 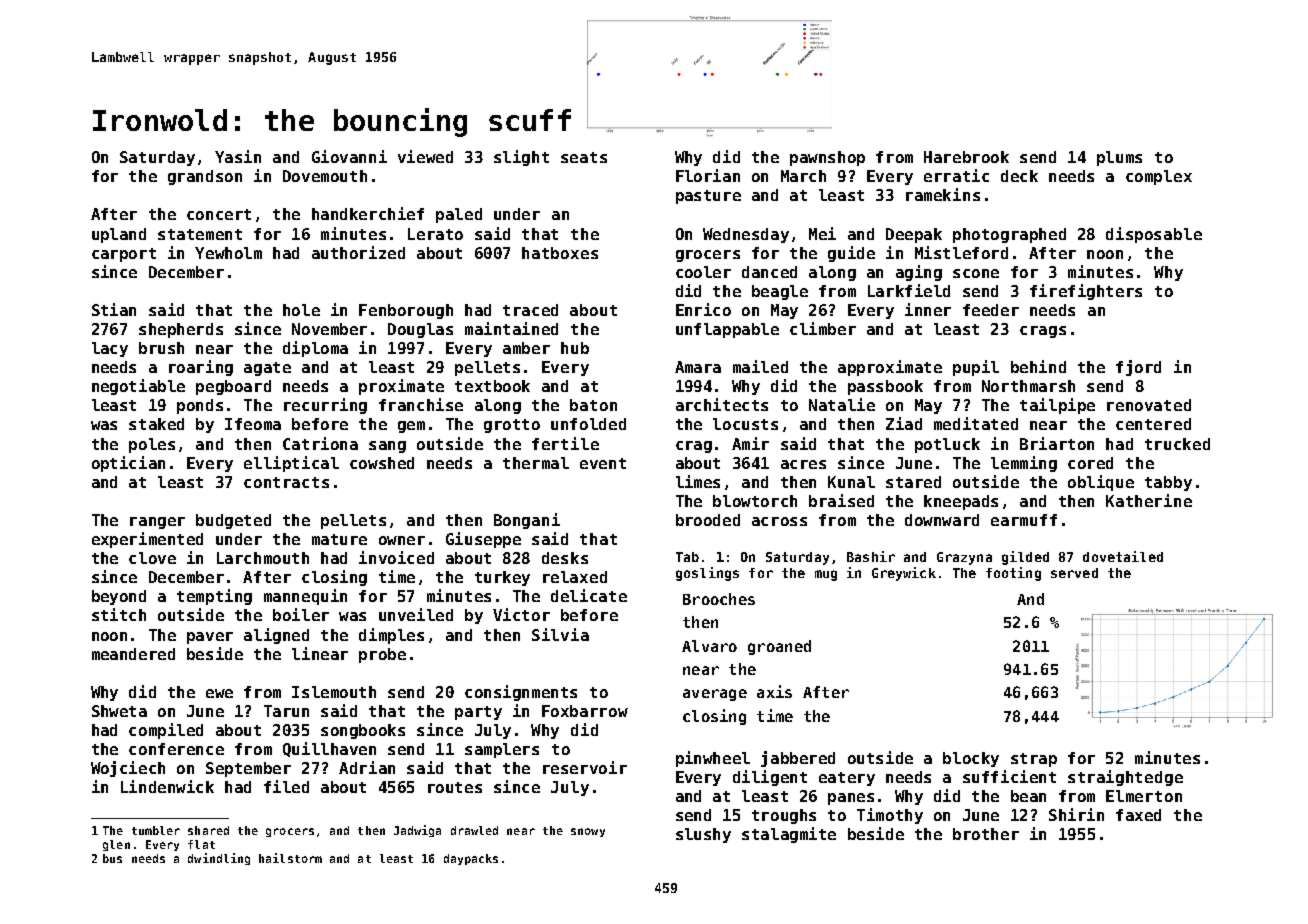 What do you see at coordinates (971, 759) in the screenshot?
I see `blocky` at bounding box center [971, 759].
